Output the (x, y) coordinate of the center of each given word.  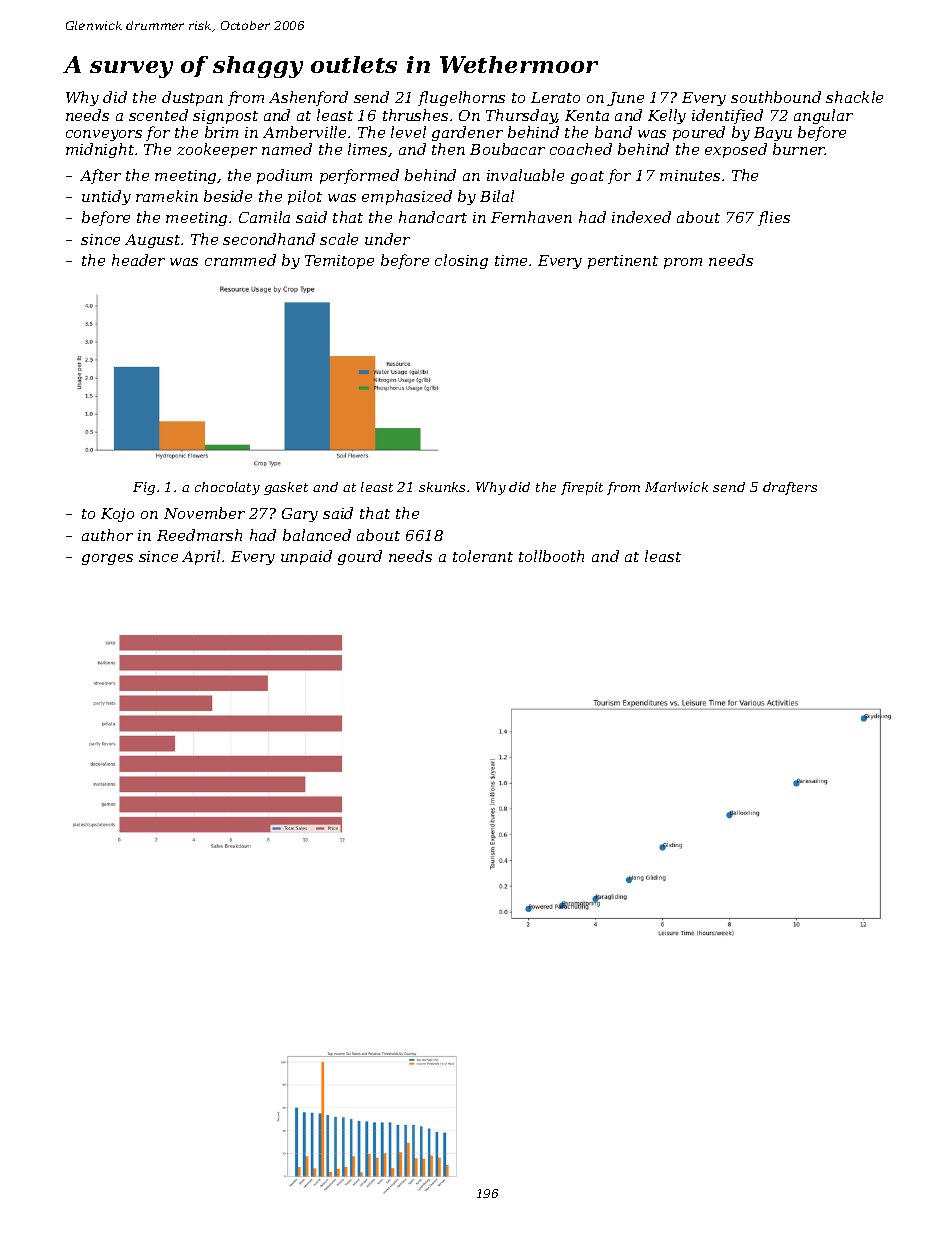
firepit (582, 488)
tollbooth (551, 556)
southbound (776, 97)
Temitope (339, 262)
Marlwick (676, 487)
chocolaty (227, 488)
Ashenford (308, 98)
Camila (264, 217)
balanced (317, 535)
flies (774, 218)
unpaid (306, 557)
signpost (225, 117)
